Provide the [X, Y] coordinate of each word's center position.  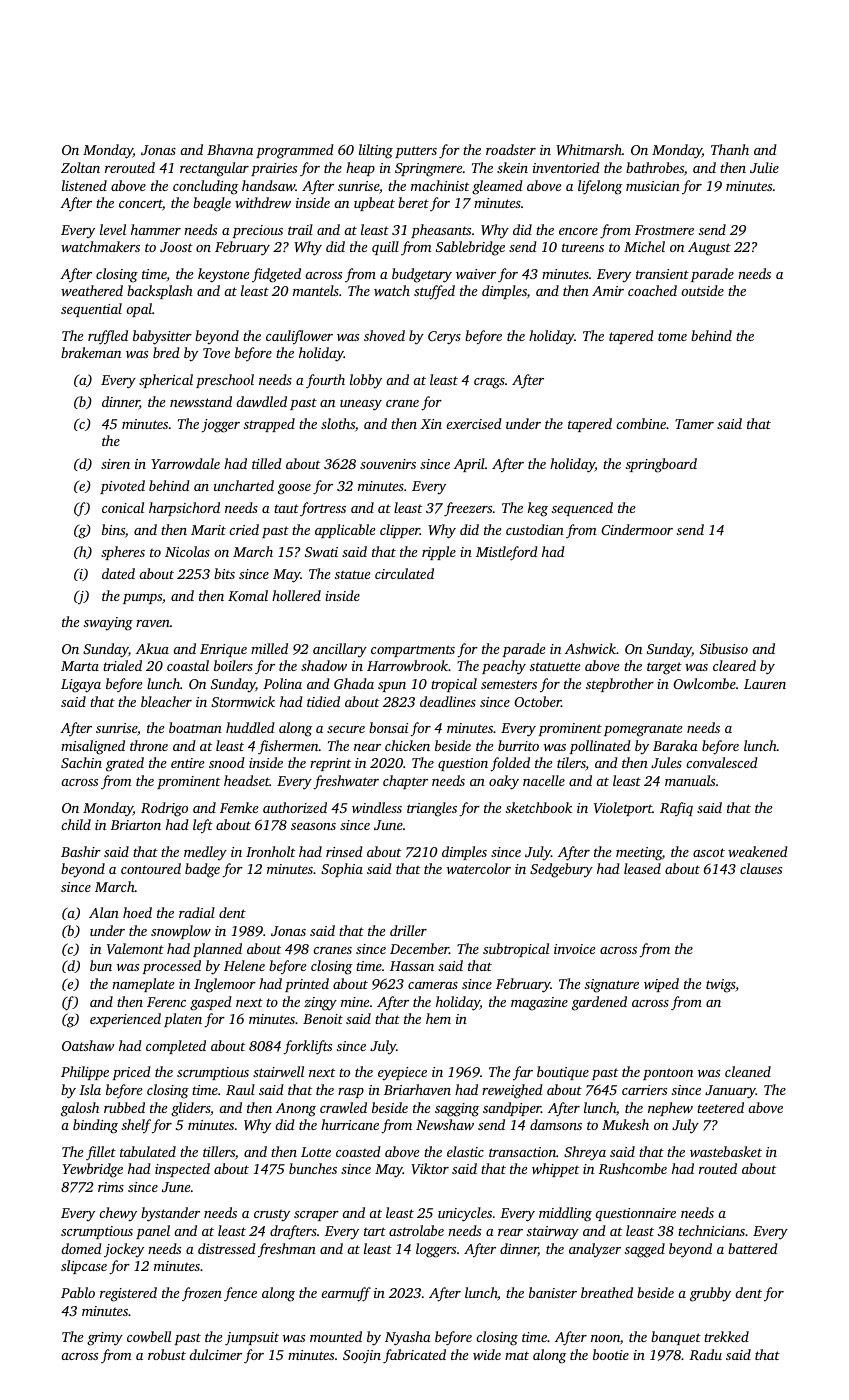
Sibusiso [724, 648]
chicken [407, 745]
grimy [105, 1339]
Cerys [444, 338]
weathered [92, 290]
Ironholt [270, 851]
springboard [661, 465]
